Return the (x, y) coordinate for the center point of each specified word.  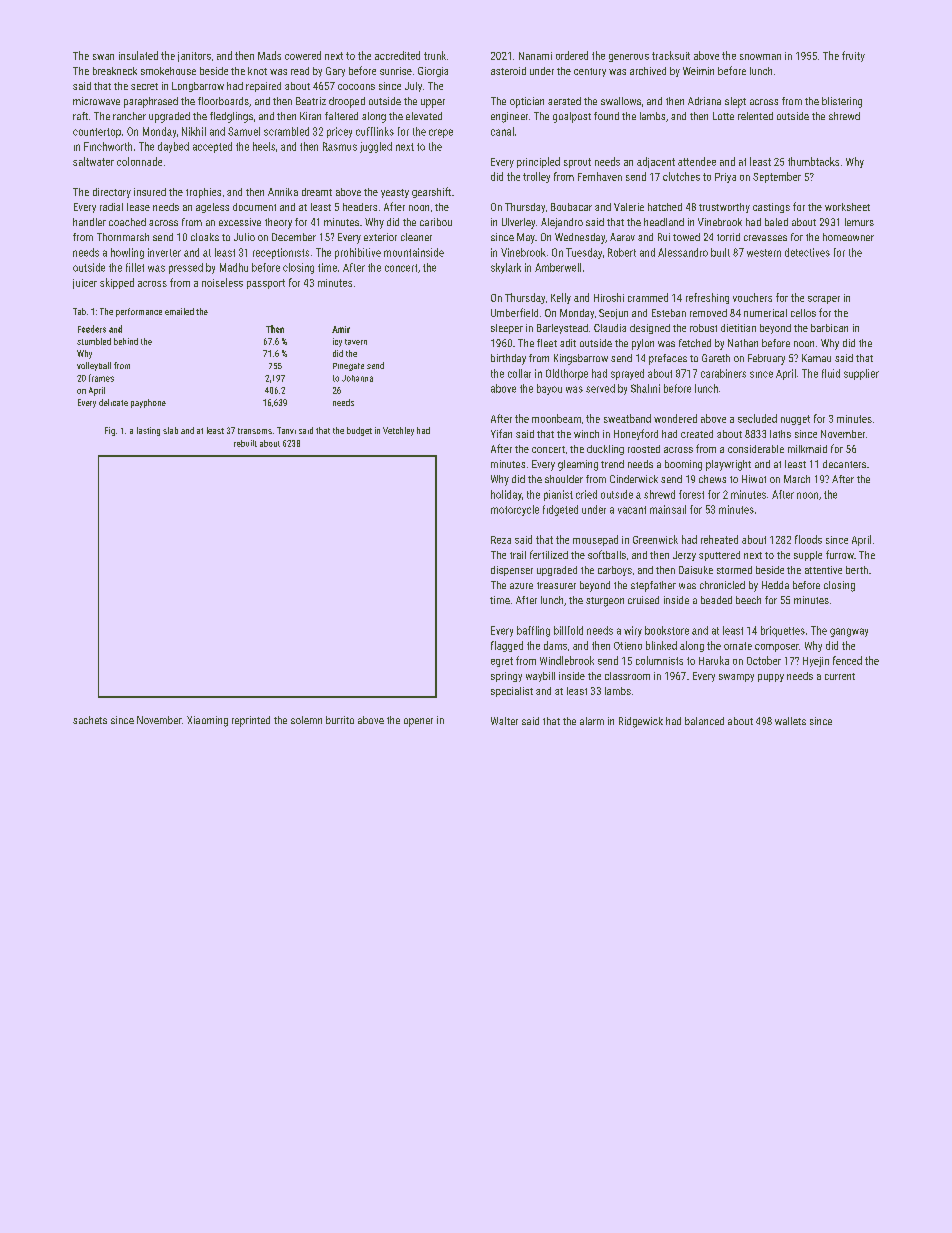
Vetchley (398, 431)
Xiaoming (207, 721)
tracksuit (671, 55)
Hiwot (754, 479)
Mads (269, 55)
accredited (397, 55)
